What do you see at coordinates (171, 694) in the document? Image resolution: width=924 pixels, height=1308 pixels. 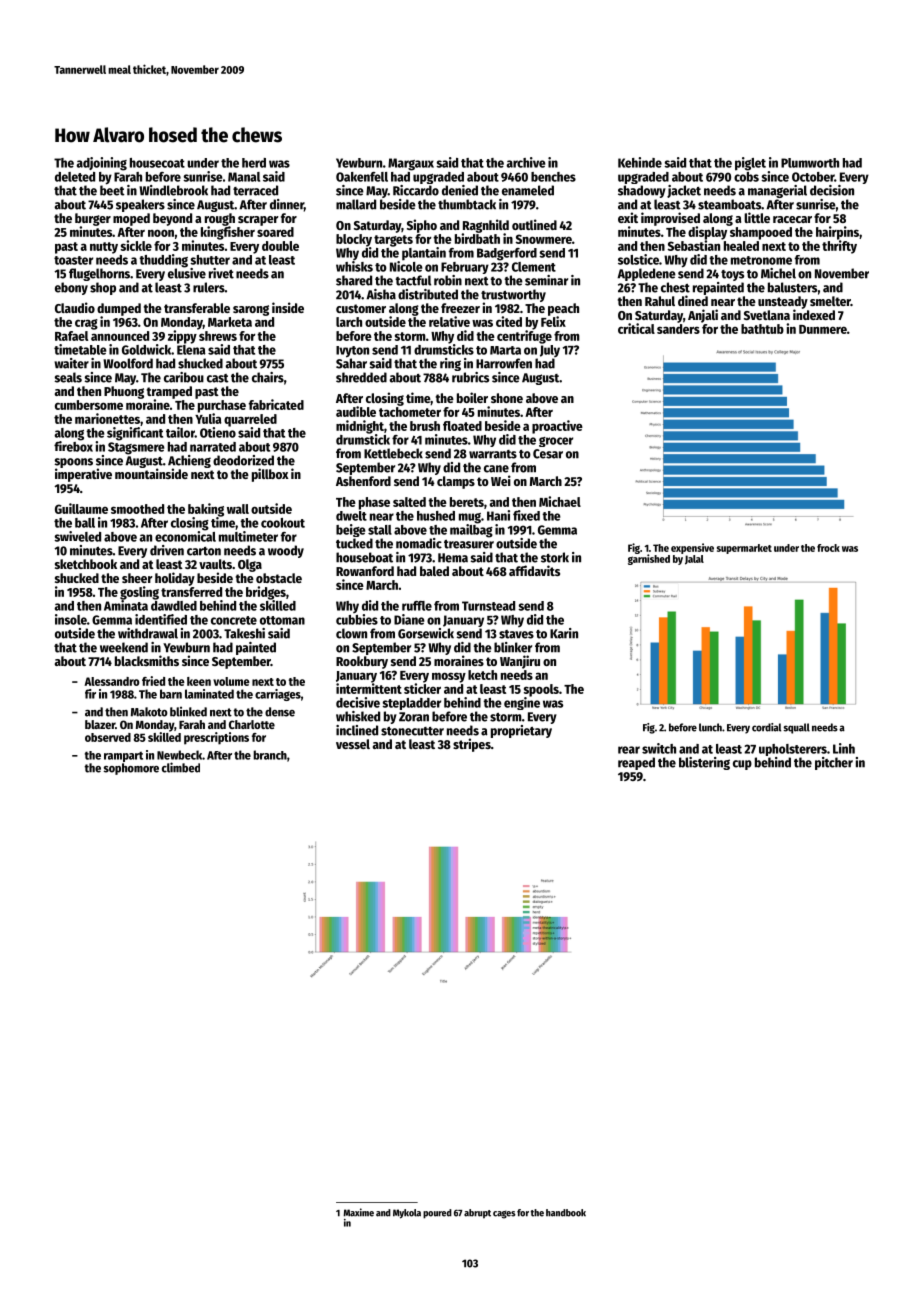 I see `barn` at bounding box center [171, 694].
